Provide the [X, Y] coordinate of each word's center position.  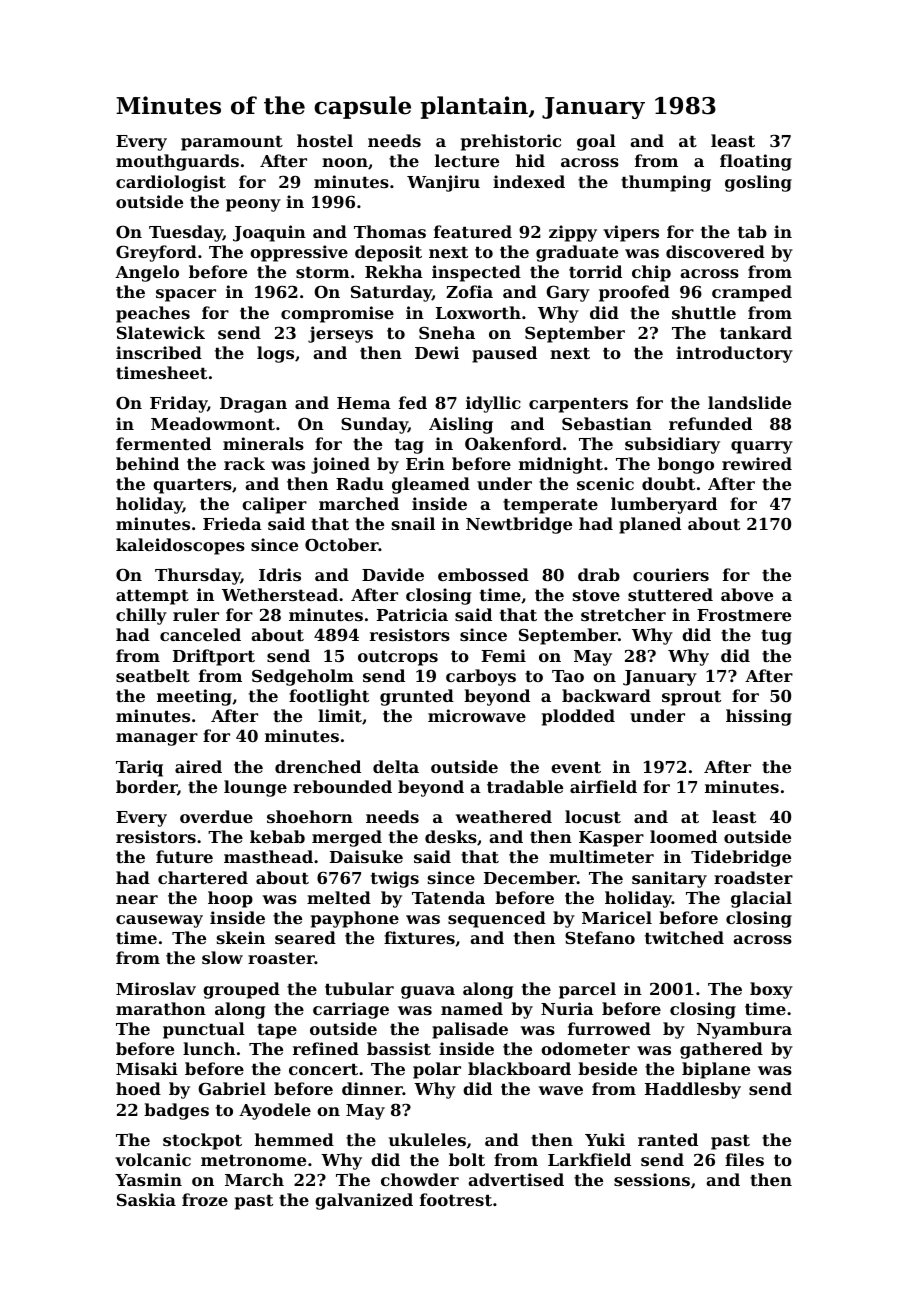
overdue [216, 816]
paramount [232, 143]
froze [205, 1199]
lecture [467, 160]
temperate [550, 506]
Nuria [567, 1008]
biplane [716, 1070]
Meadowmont [213, 423]
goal [596, 142]
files [744, 1159]
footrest [456, 1199]
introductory [734, 354]
